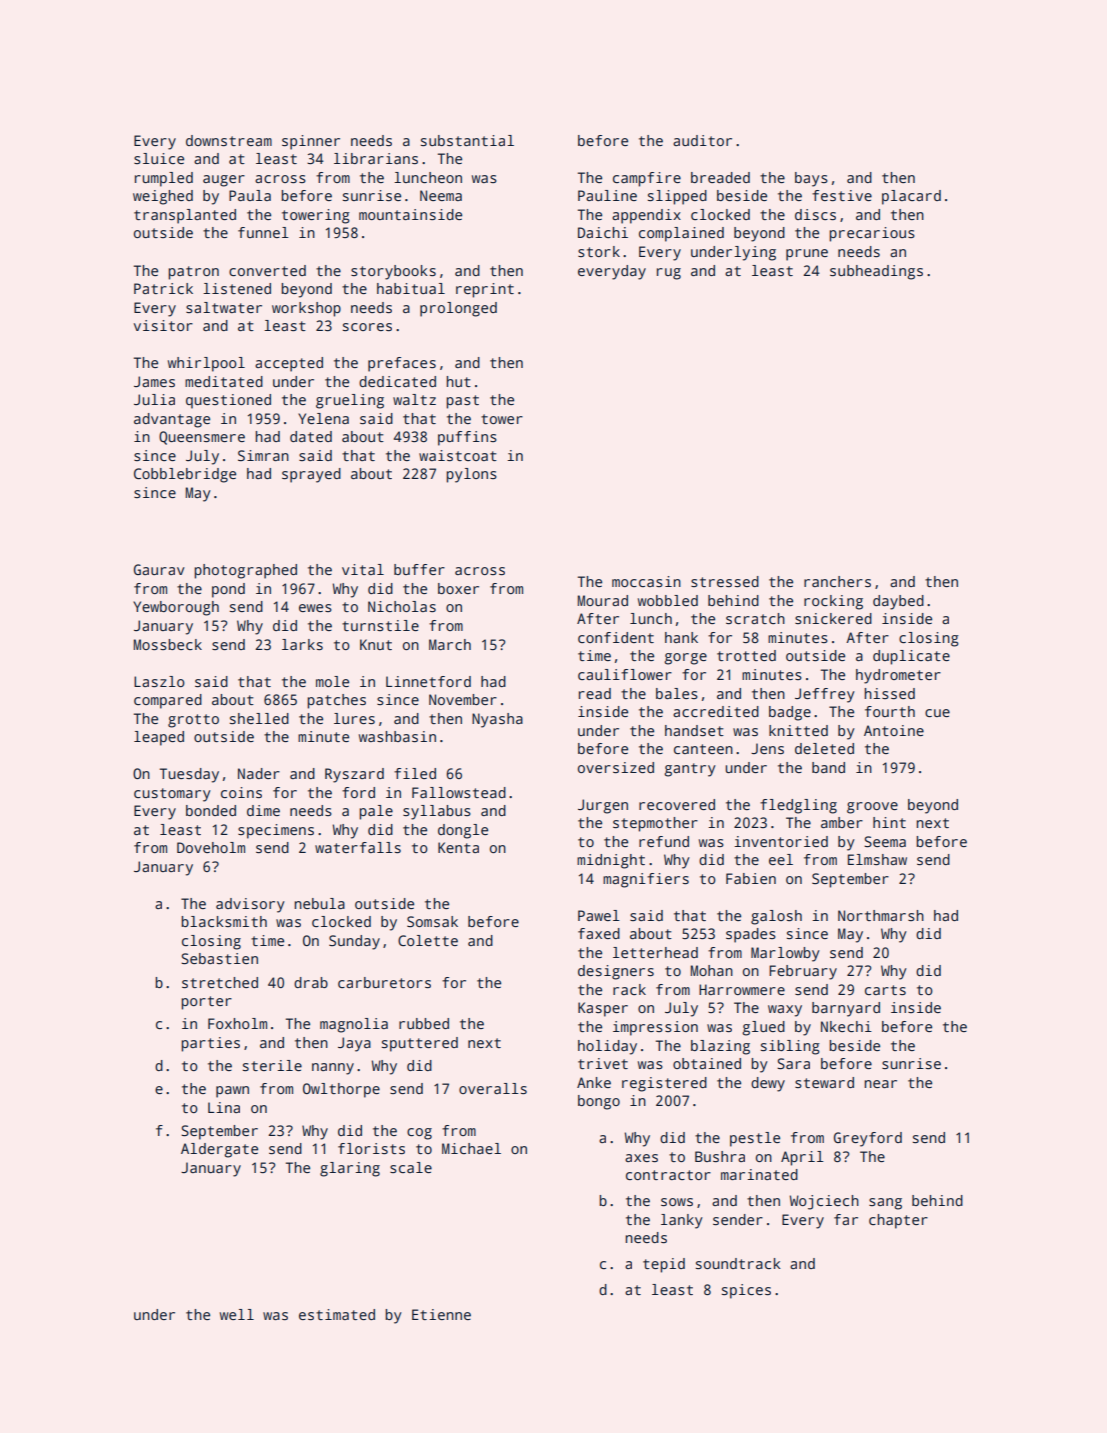 Image resolution: width=1107 pixels, height=1433 pixels. I want to click on funnel, so click(263, 232).
